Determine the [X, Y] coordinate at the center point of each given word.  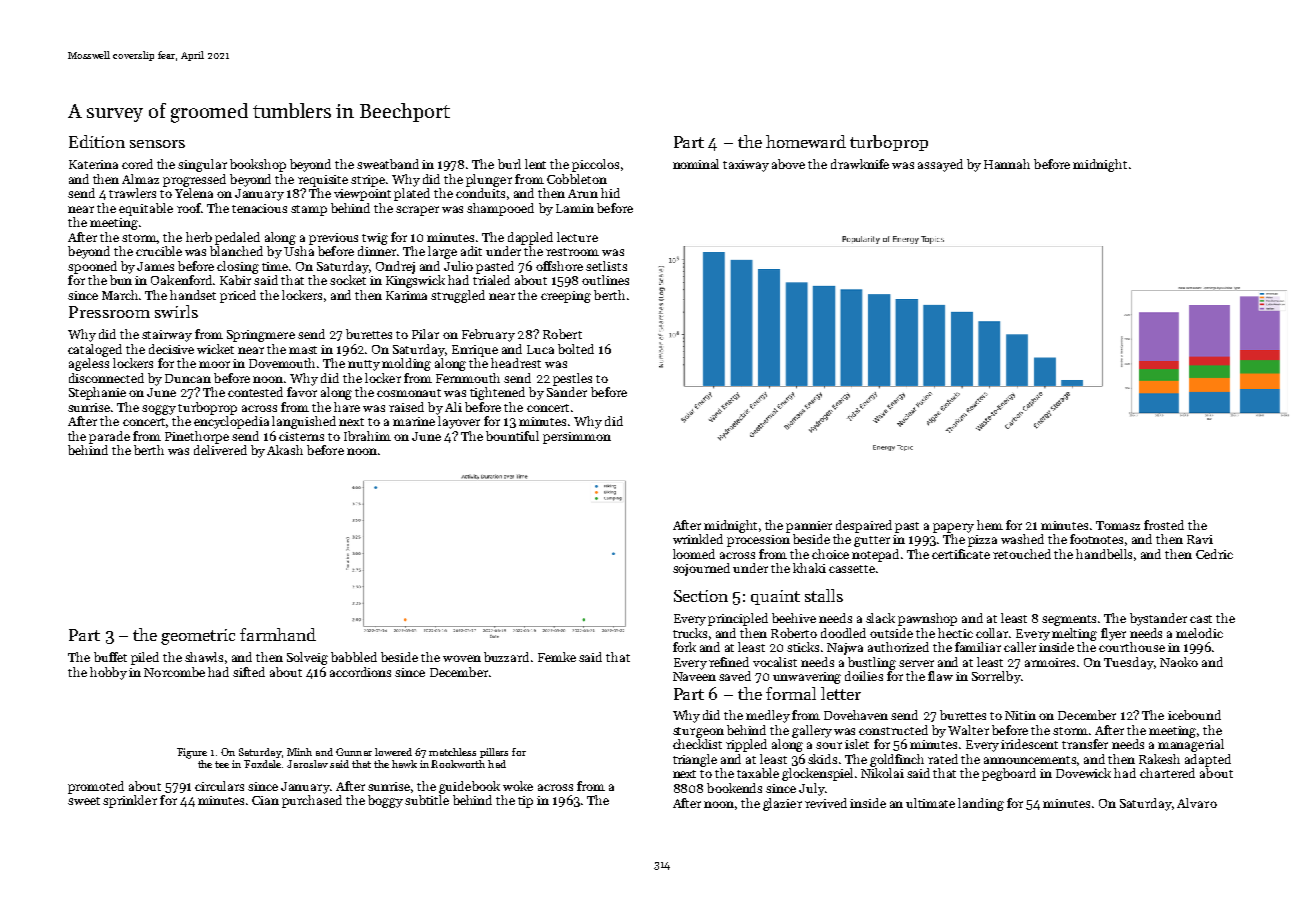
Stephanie [97, 393]
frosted [1164, 525]
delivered [220, 450]
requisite [323, 181]
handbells [1104, 554]
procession [758, 541]
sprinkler [130, 801]
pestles [572, 379]
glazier [782, 804]
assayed [940, 165]
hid [610, 193]
